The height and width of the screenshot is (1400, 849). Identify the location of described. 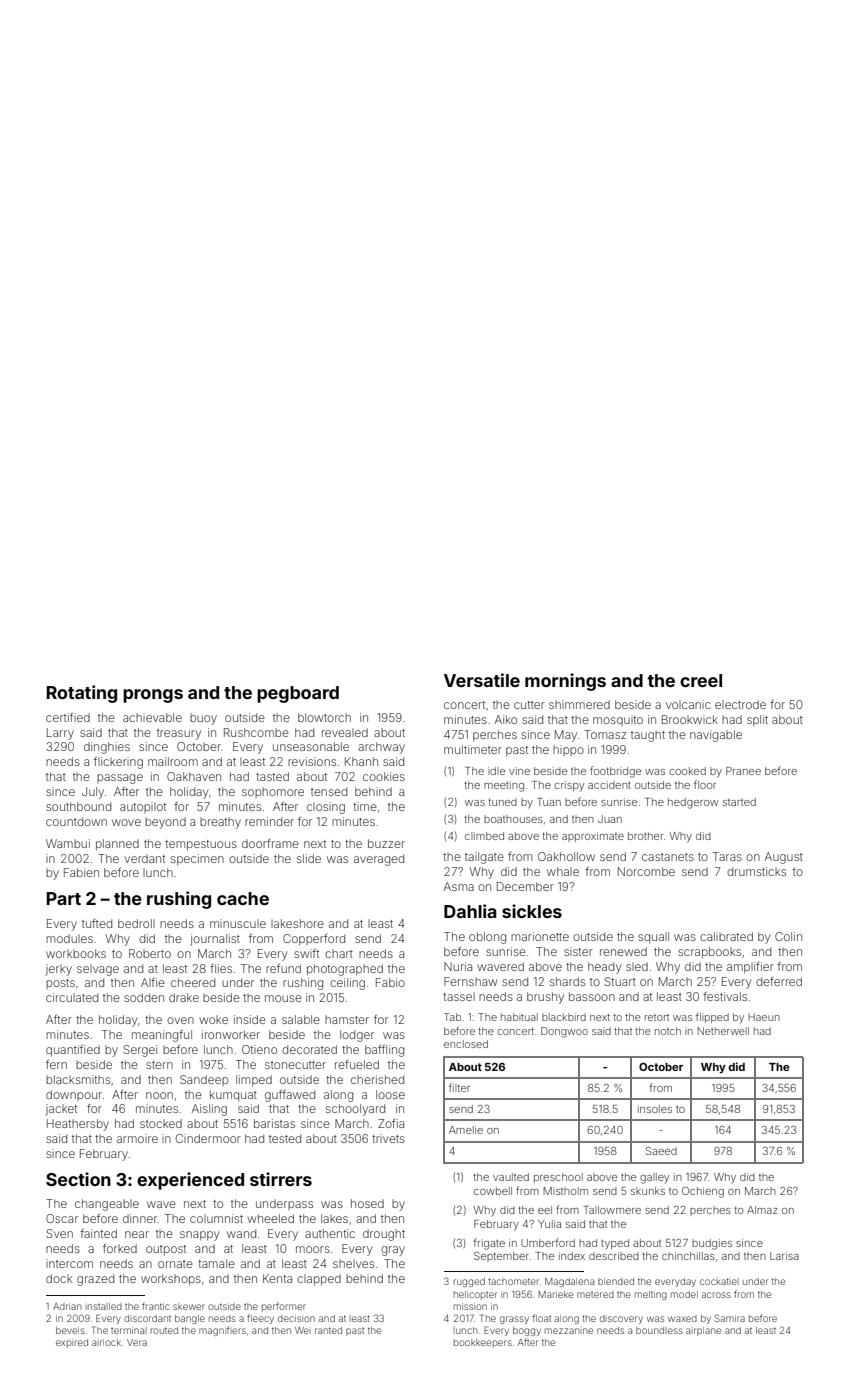
(614, 1256).
